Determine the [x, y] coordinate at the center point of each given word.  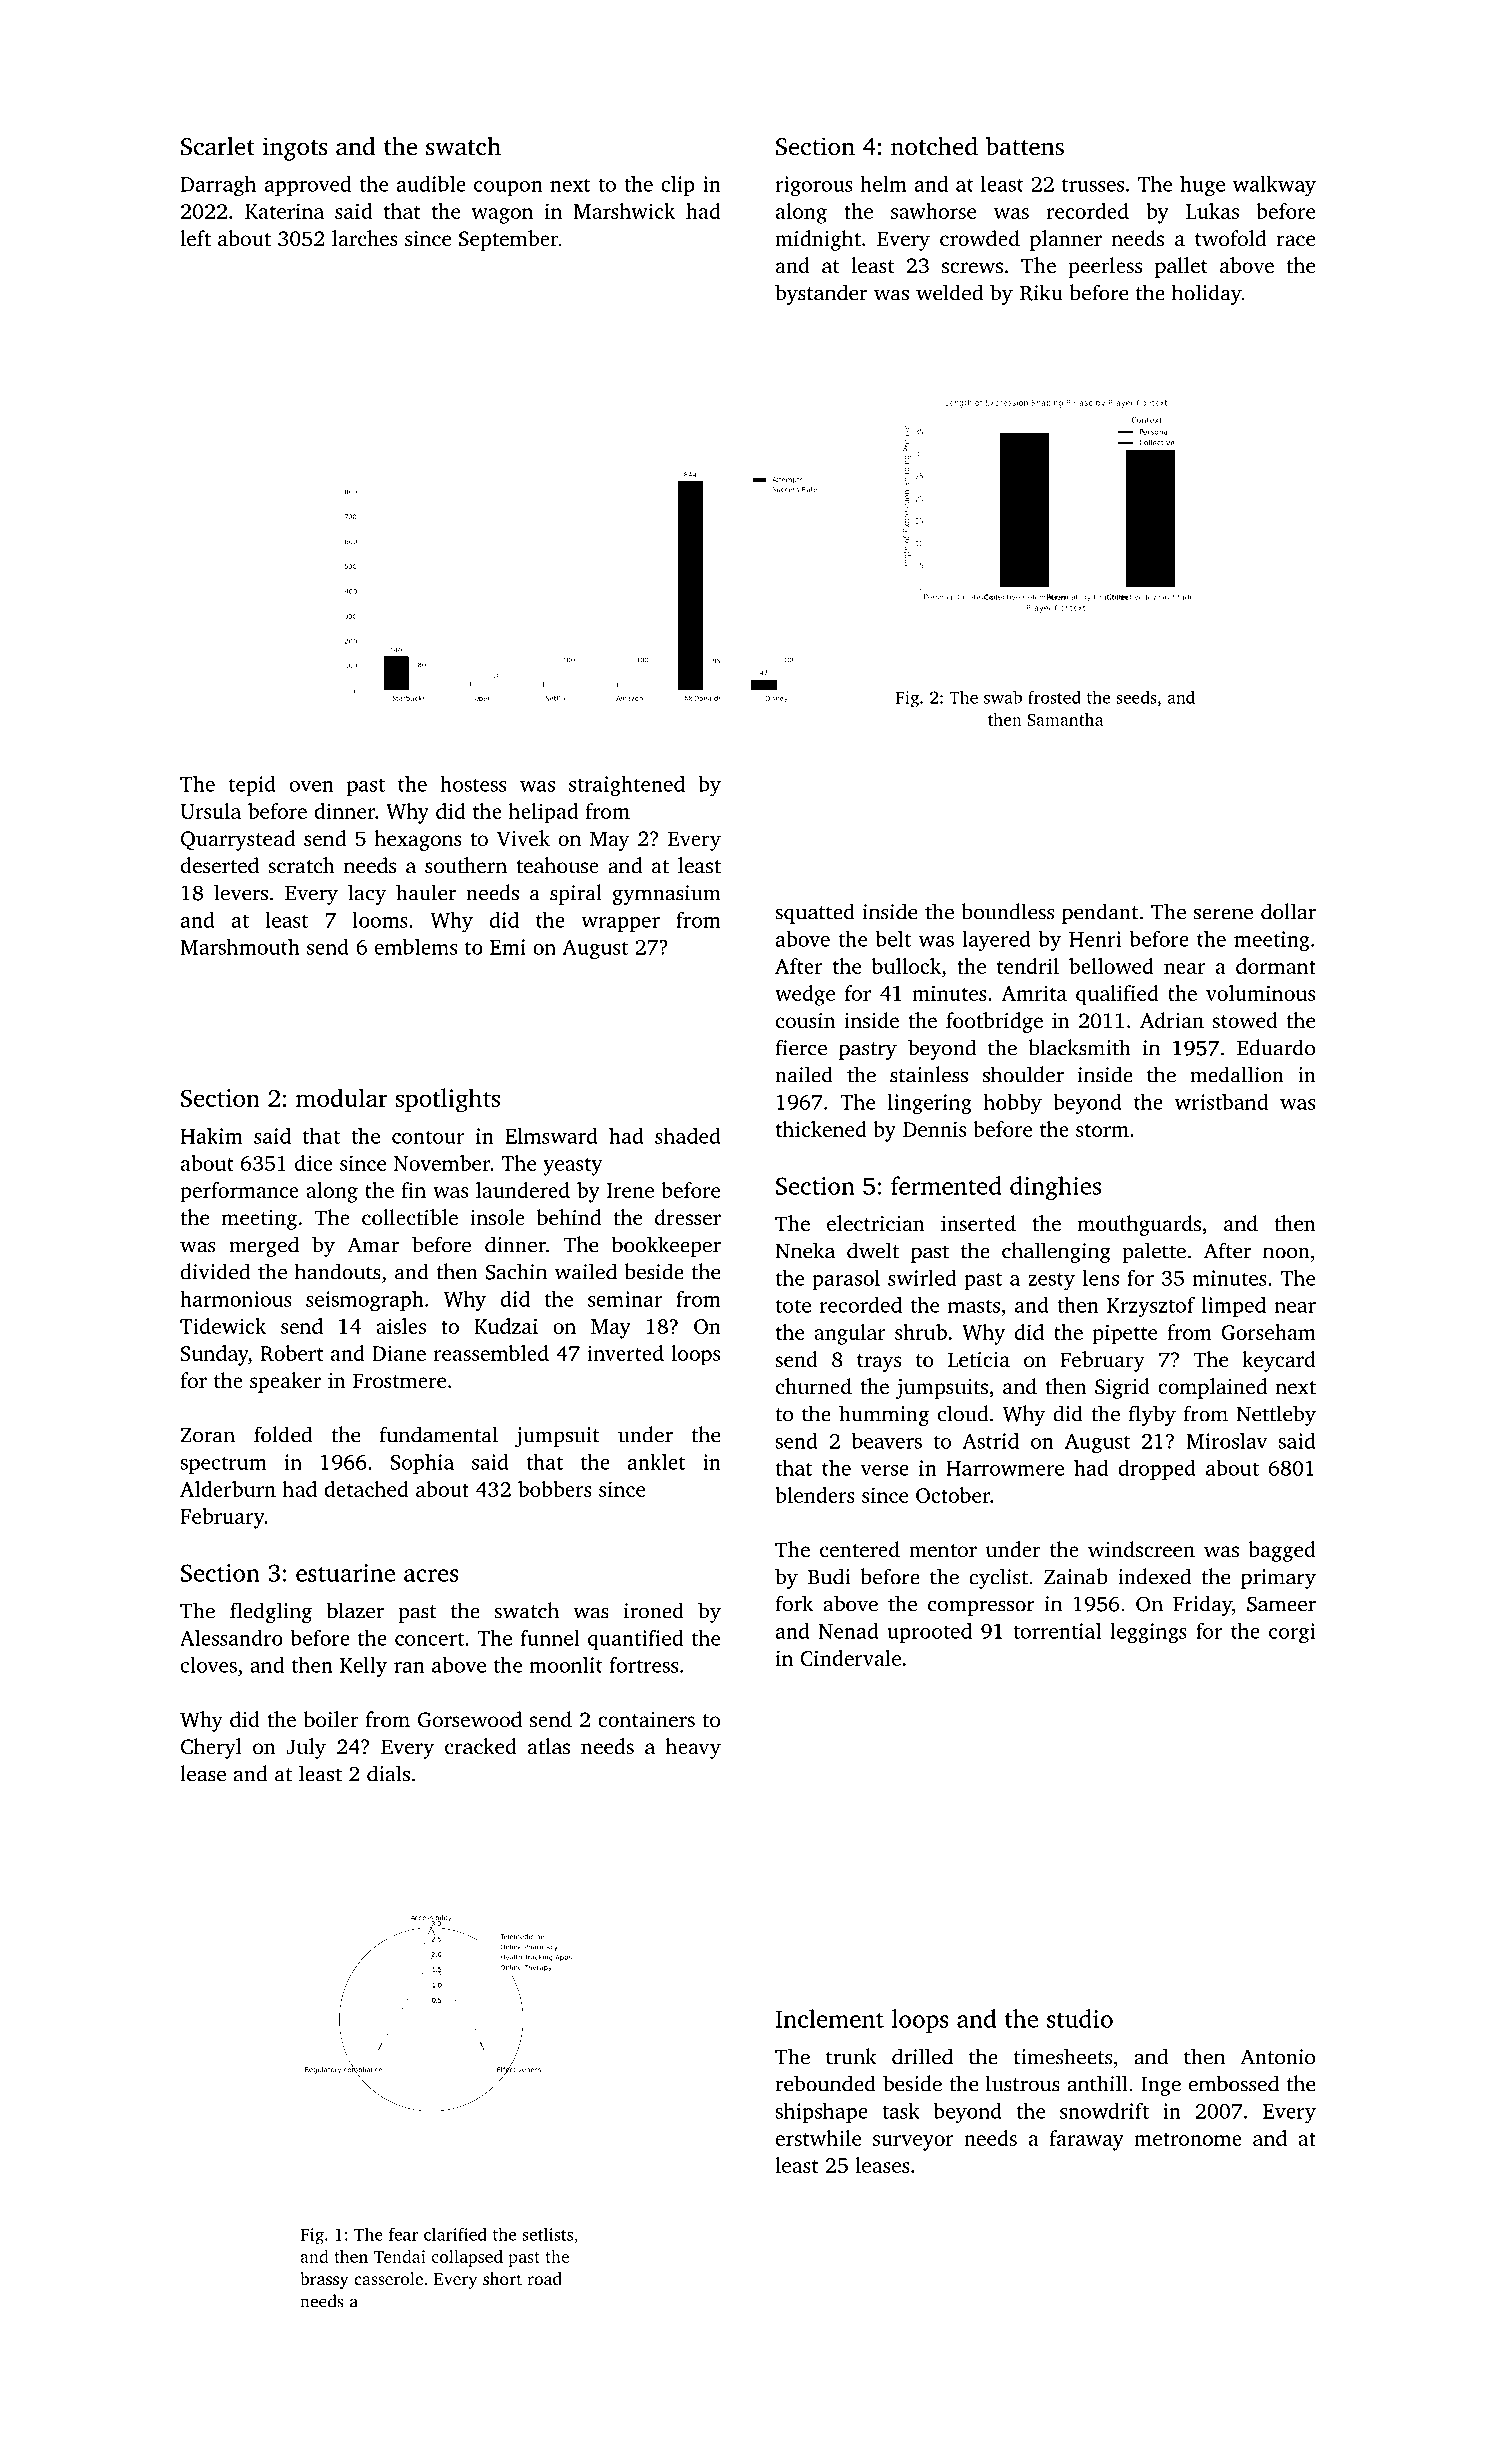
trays [879, 1363]
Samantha [1065, 719]
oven [311, 786]
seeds [1136, 697]
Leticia [979, 1359]
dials [388, 1773]
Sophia [422, 1464]
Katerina [284, 211]
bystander [821, 294]
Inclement [830, 2018]
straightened [627, 786]
